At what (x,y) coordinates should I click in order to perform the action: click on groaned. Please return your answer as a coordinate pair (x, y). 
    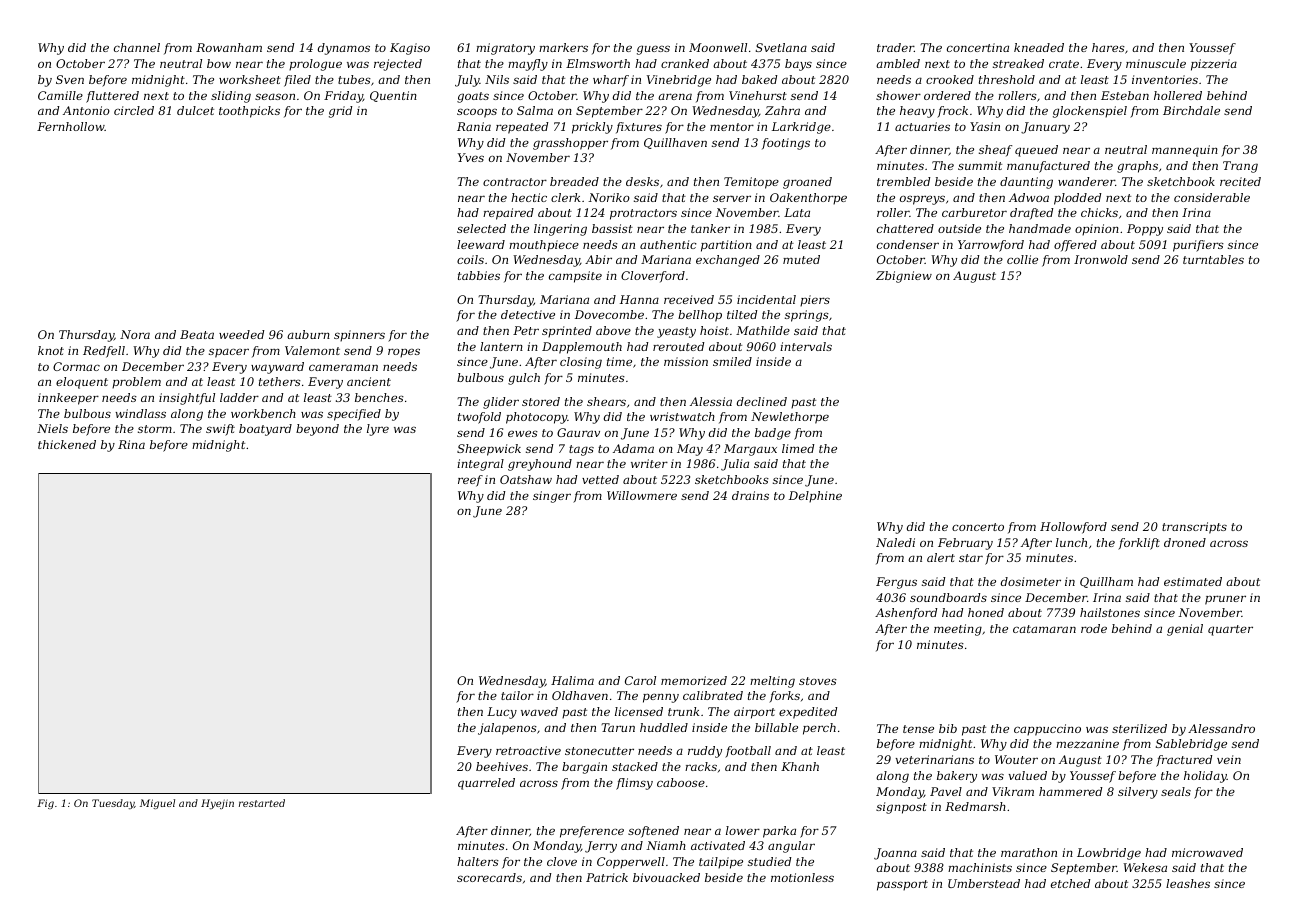
    Looking at the image, I should click on (807, 183).
